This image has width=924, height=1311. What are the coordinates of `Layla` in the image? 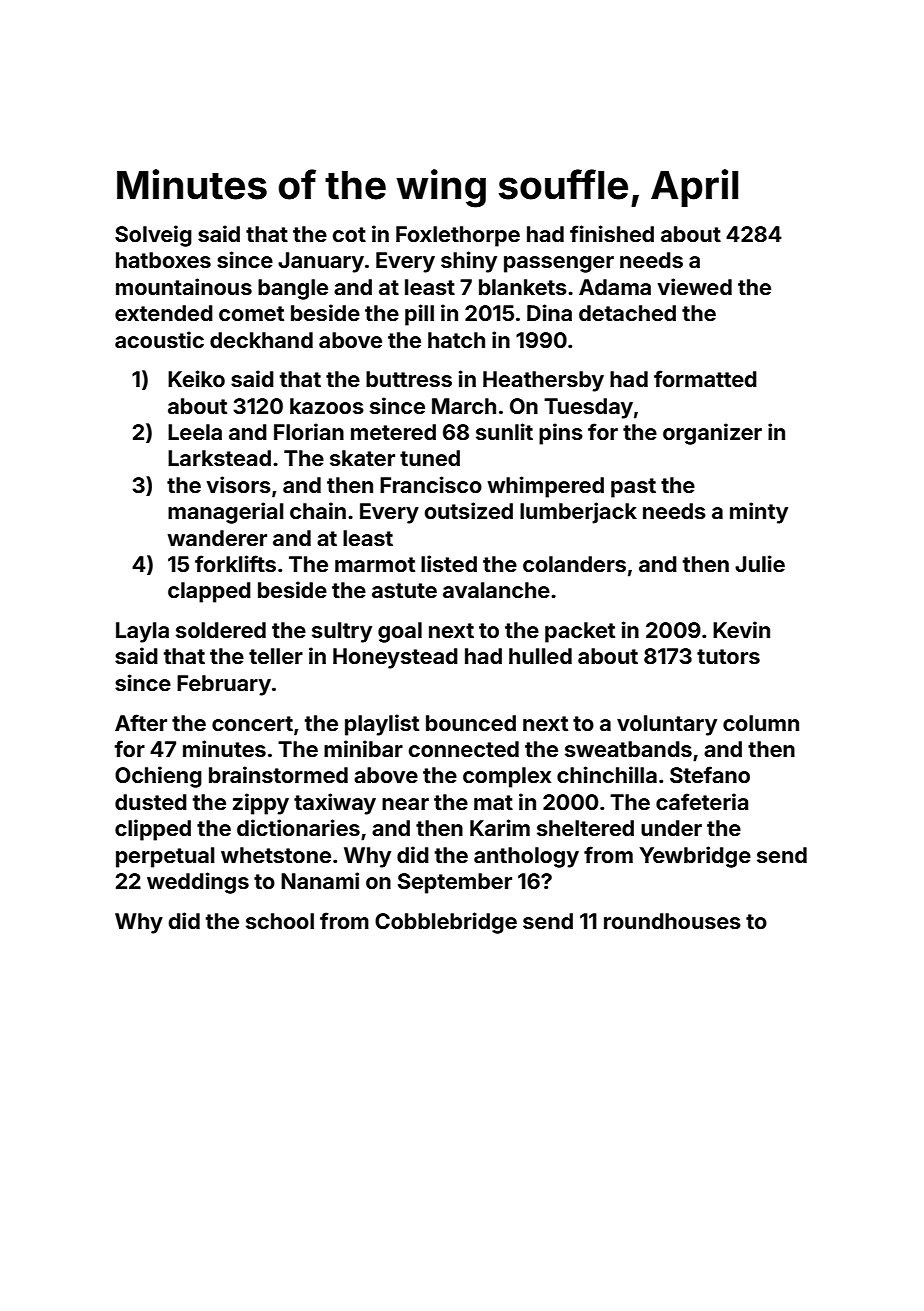 It's located at (142, 632).
